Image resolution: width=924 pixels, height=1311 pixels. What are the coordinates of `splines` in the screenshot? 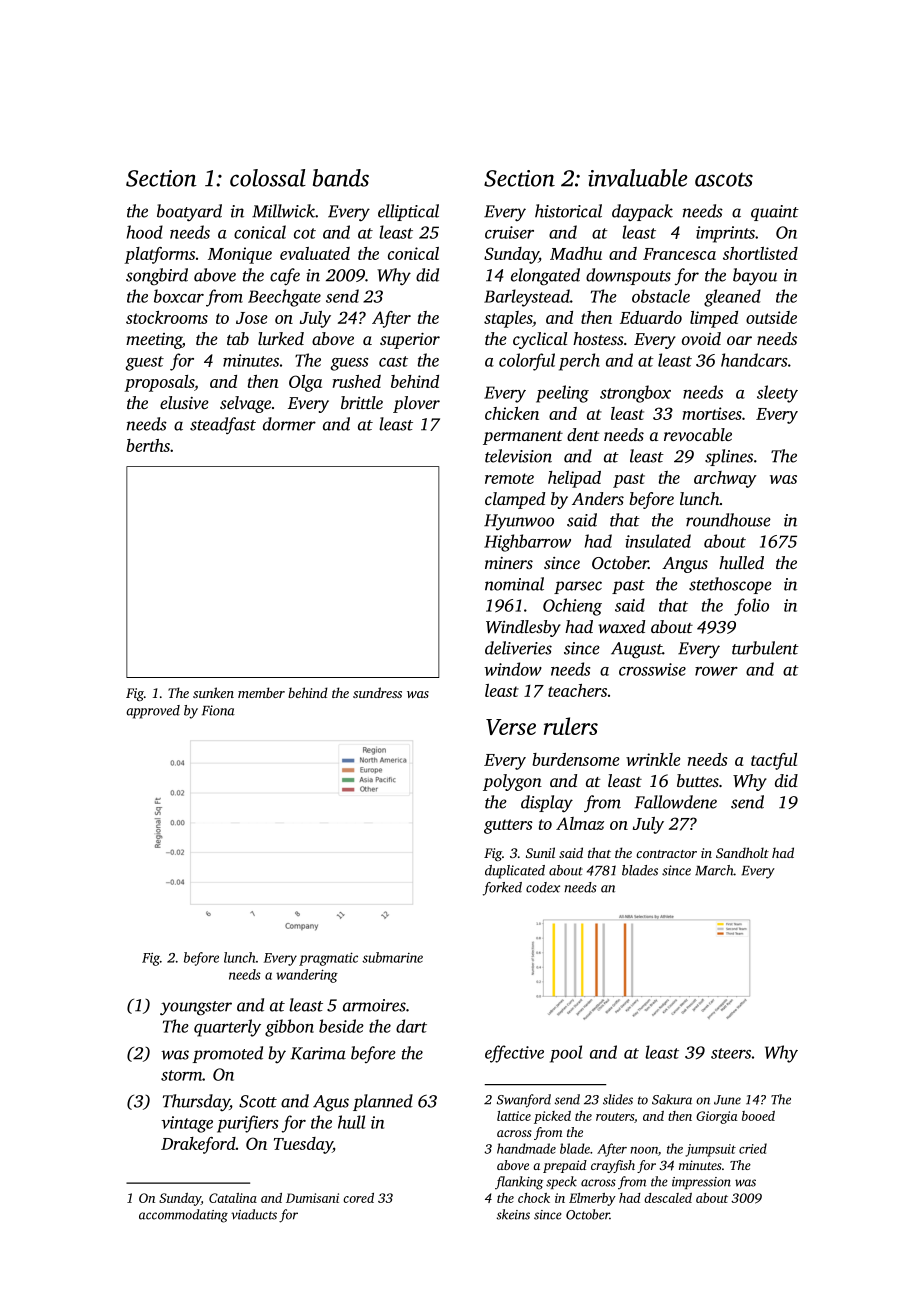 It's located at (729, 457).
